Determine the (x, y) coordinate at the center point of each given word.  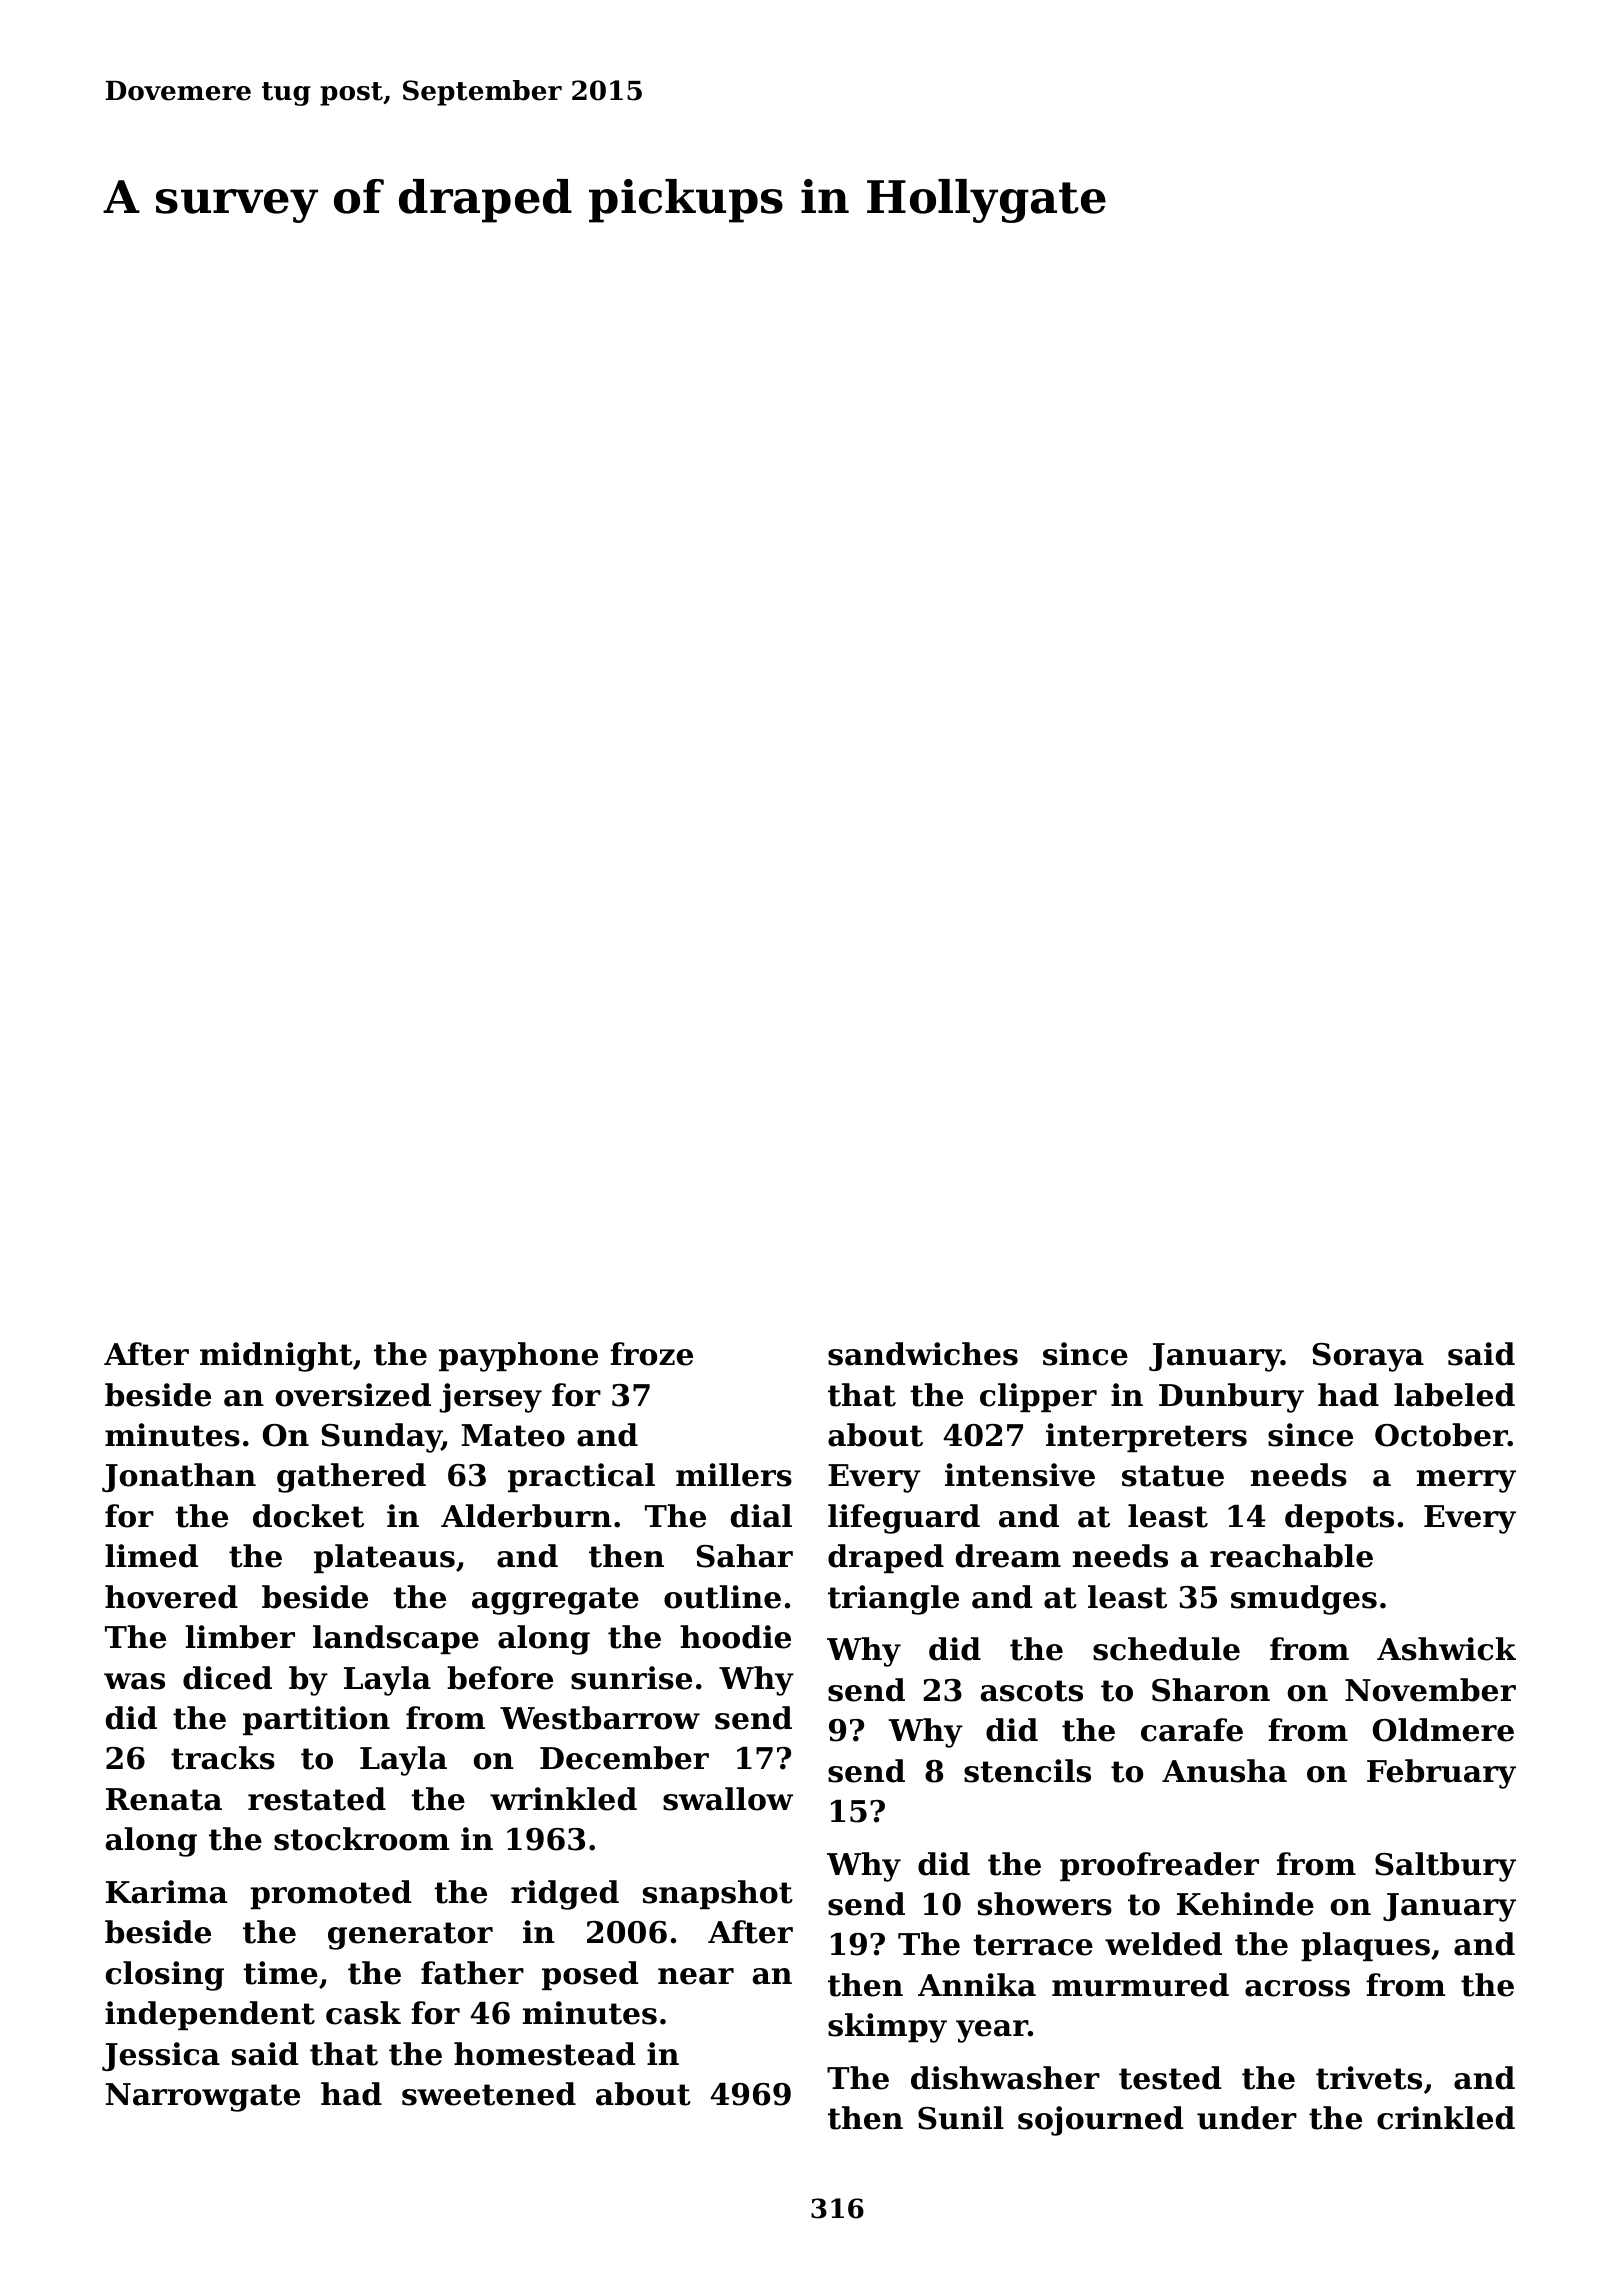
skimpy (887, 2028)
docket (308, 1516)
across (1297, 1988)
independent (210, 2015)
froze (651, 1354)
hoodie (735, 1637)
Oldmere (1443, 1730)
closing (165, 1976)
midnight (276, 1357)
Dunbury (1231, 1398)
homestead (544, 2054)
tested (1170, 2078)
